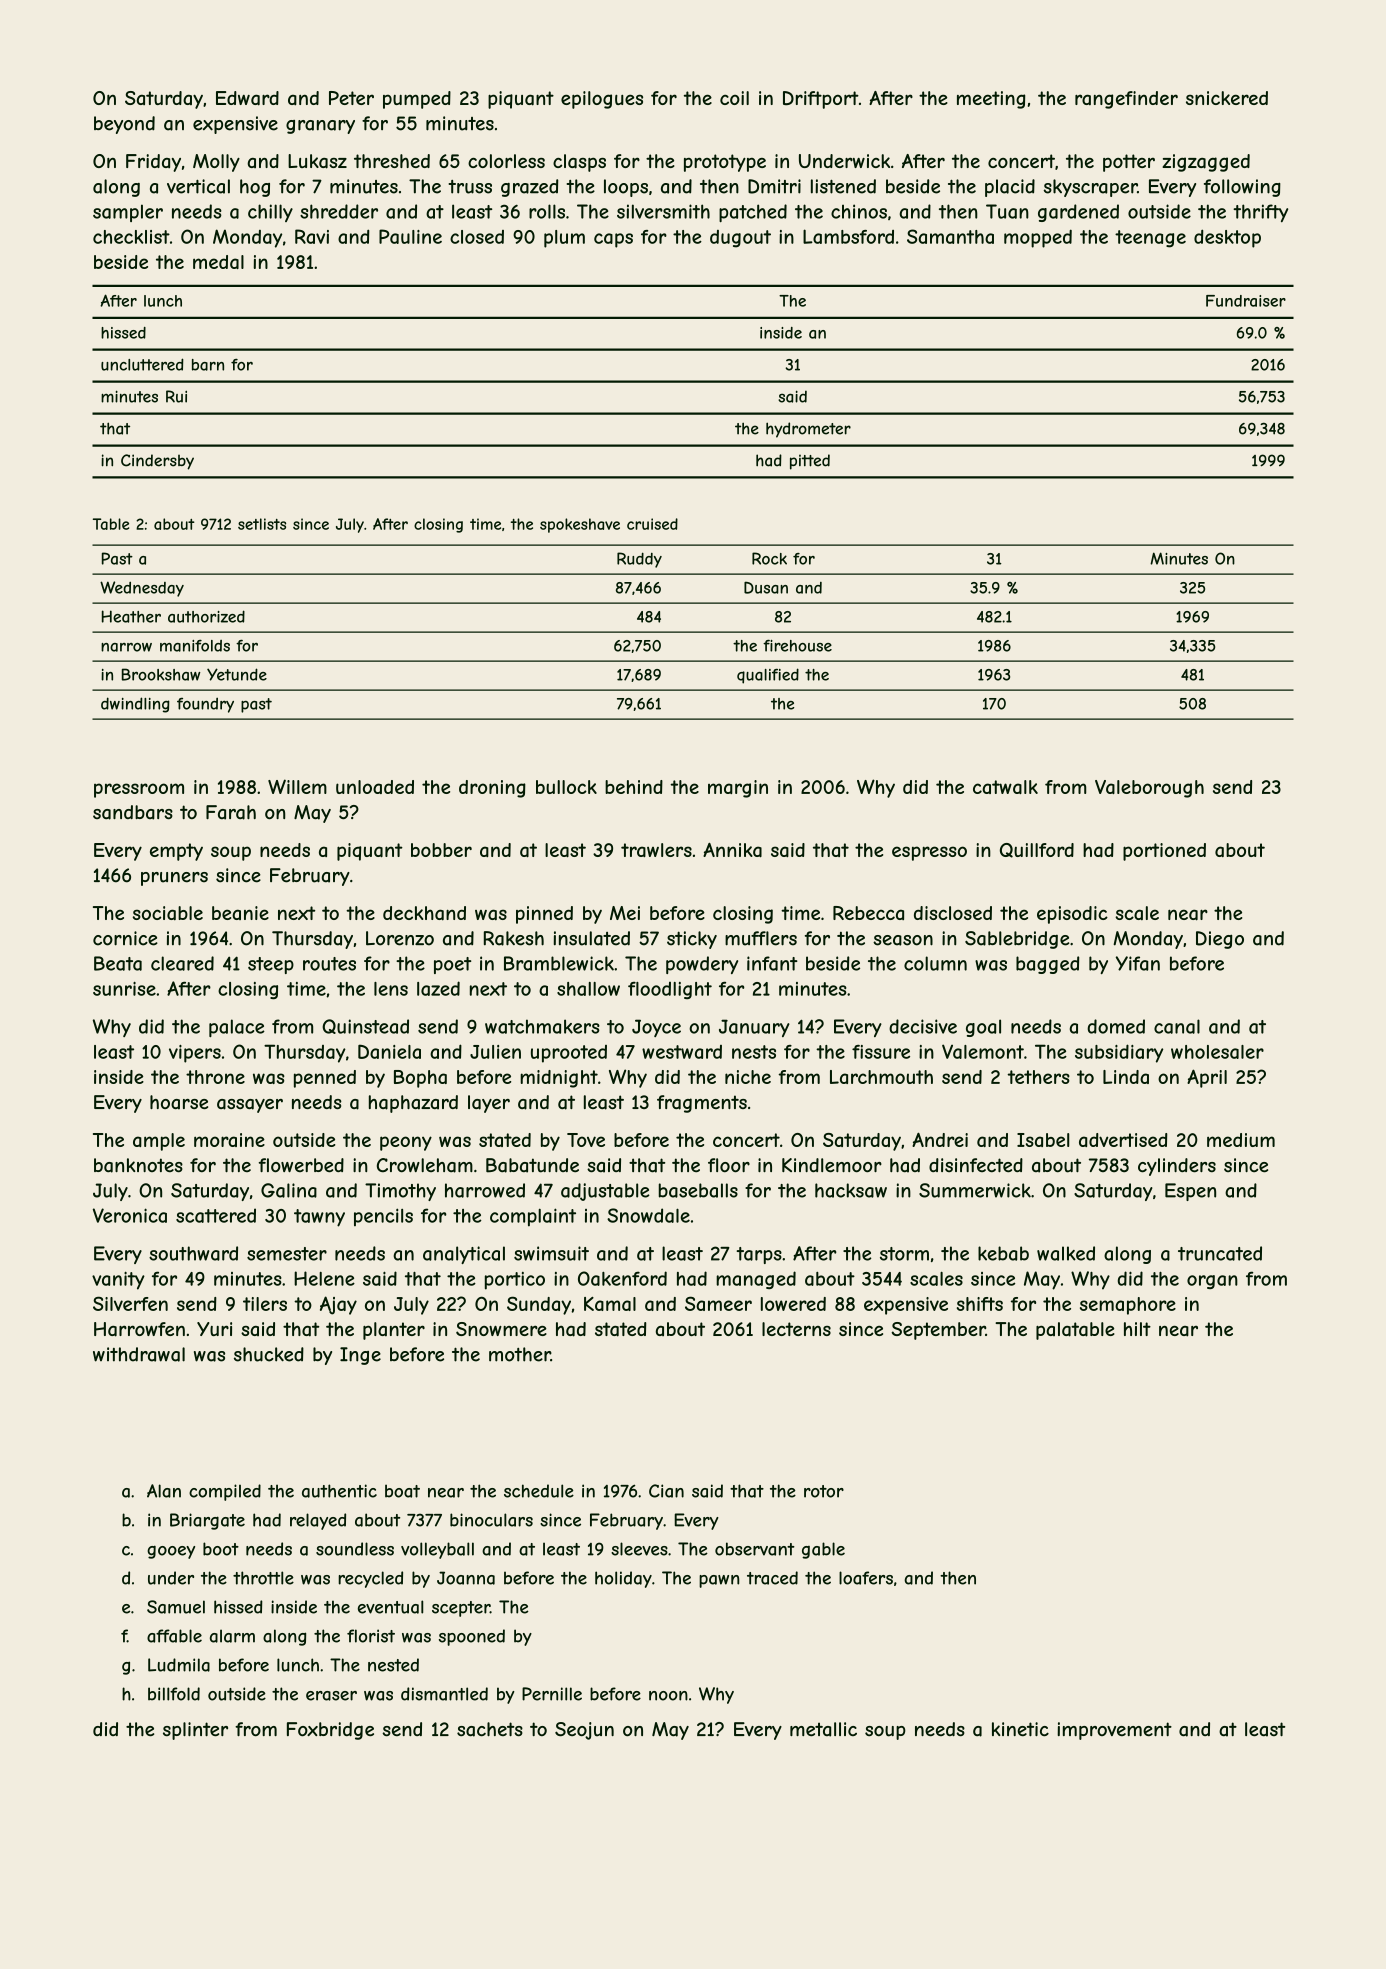 This screenshot has width=1386, height=1969. I want to click on snickered, so click(1227, 98).
